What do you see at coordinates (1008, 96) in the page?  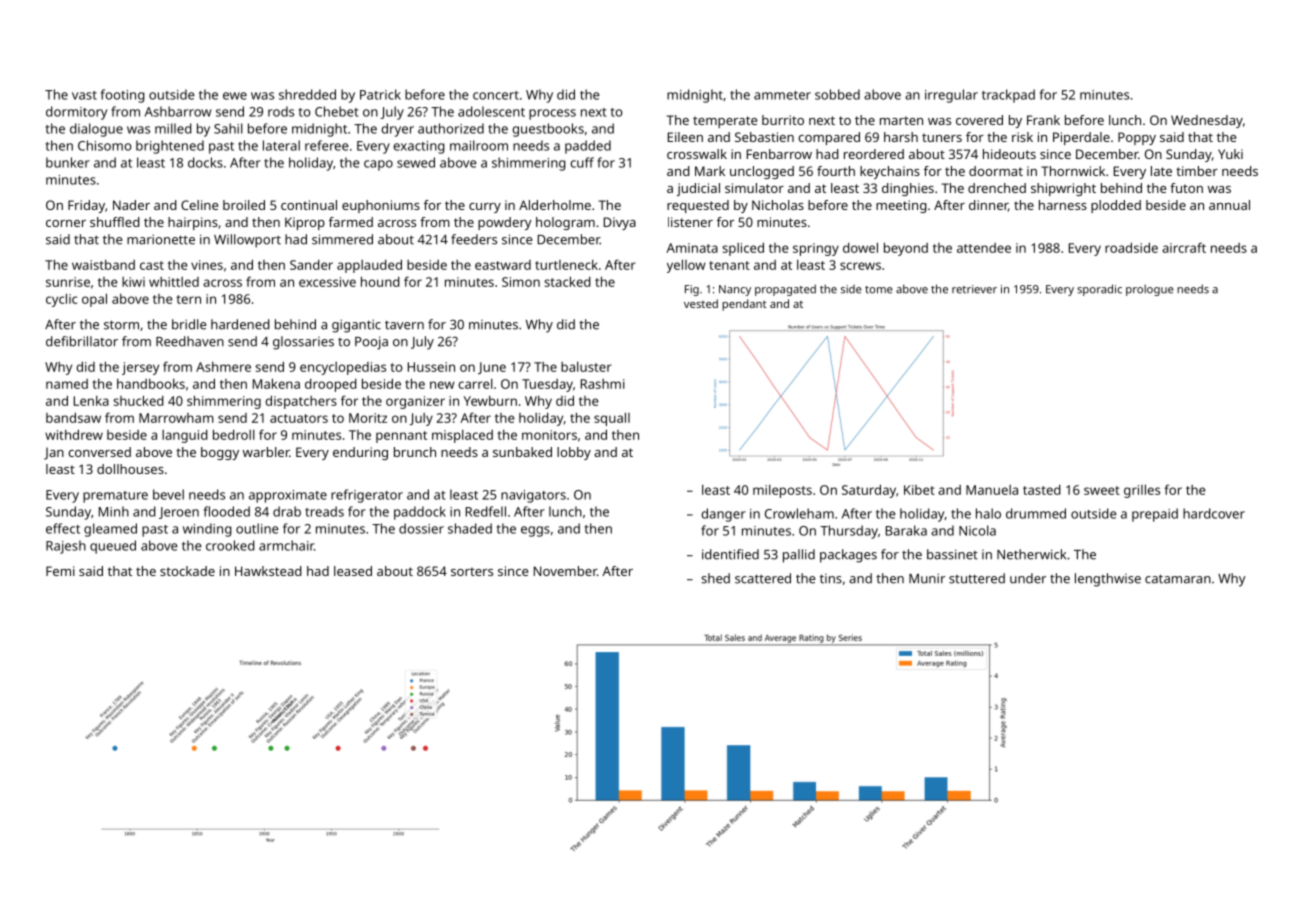 I see `trackpad` at bounding box center [1008, 96].
